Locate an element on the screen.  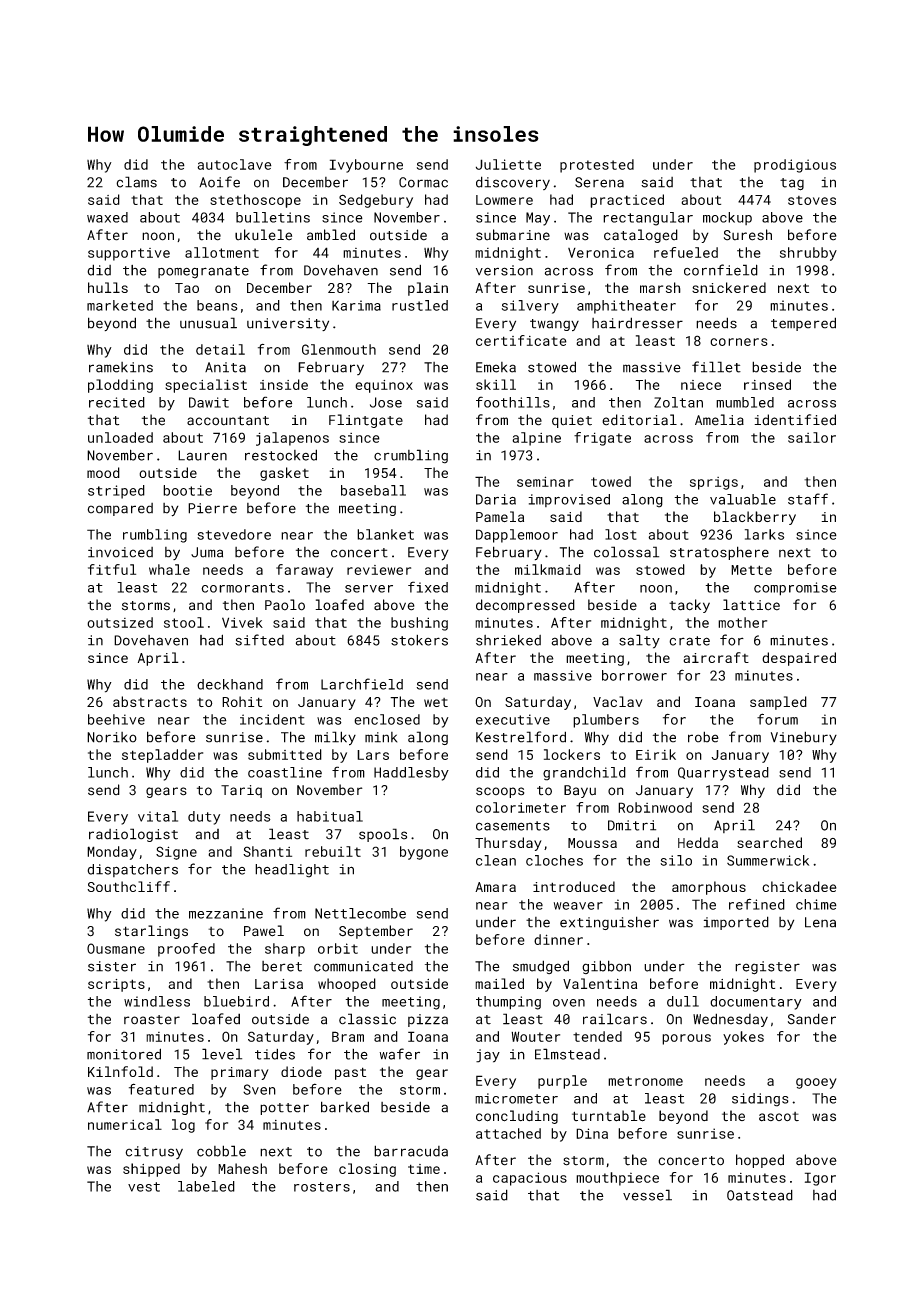
register is located at coordinates (767, 968).
